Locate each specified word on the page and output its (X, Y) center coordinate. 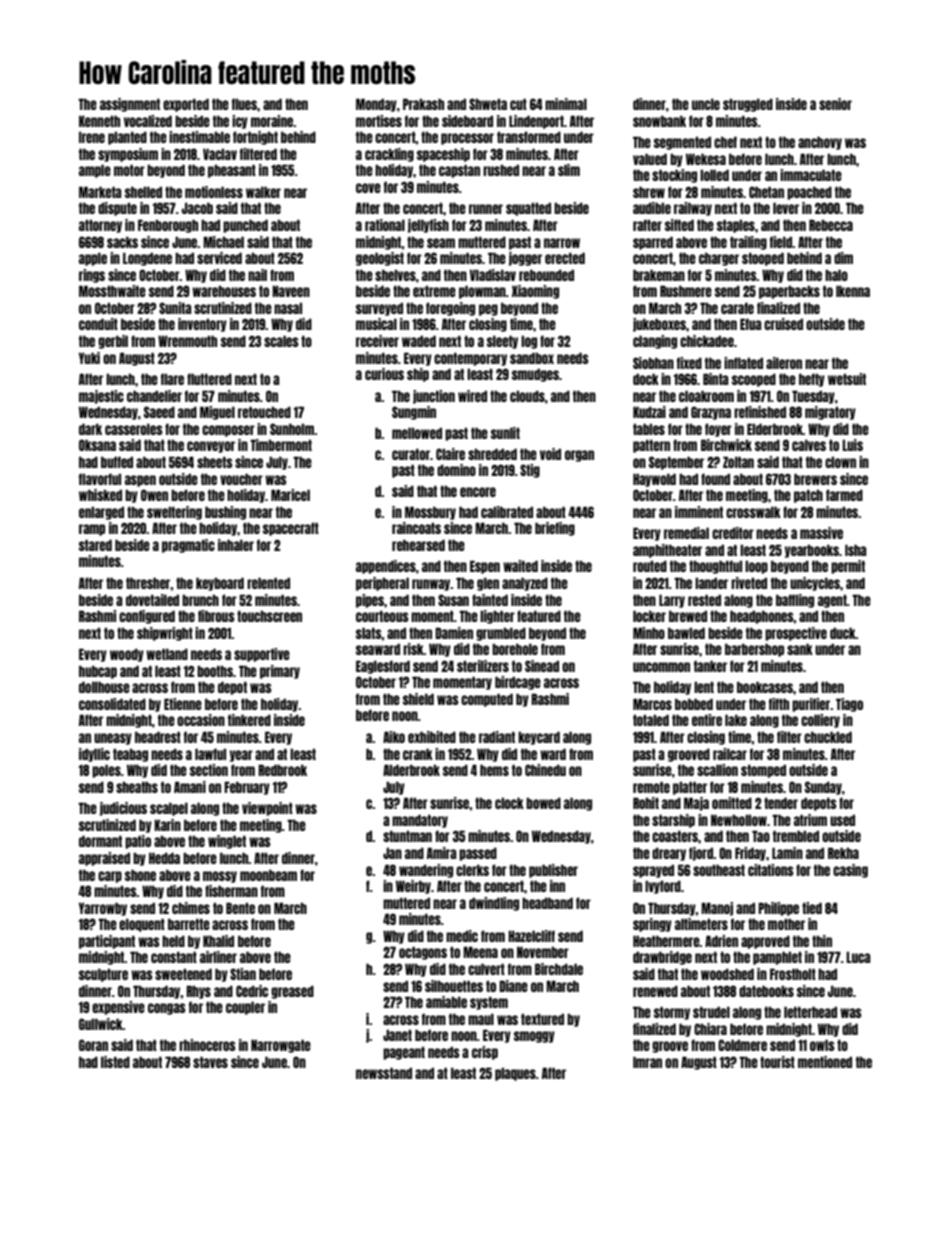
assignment (130, 105)
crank (418, 754)
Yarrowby (103, 909)
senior (835, 104)
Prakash (423, 104)
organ (579, 456)
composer (228, 431)
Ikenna (853, 291)
